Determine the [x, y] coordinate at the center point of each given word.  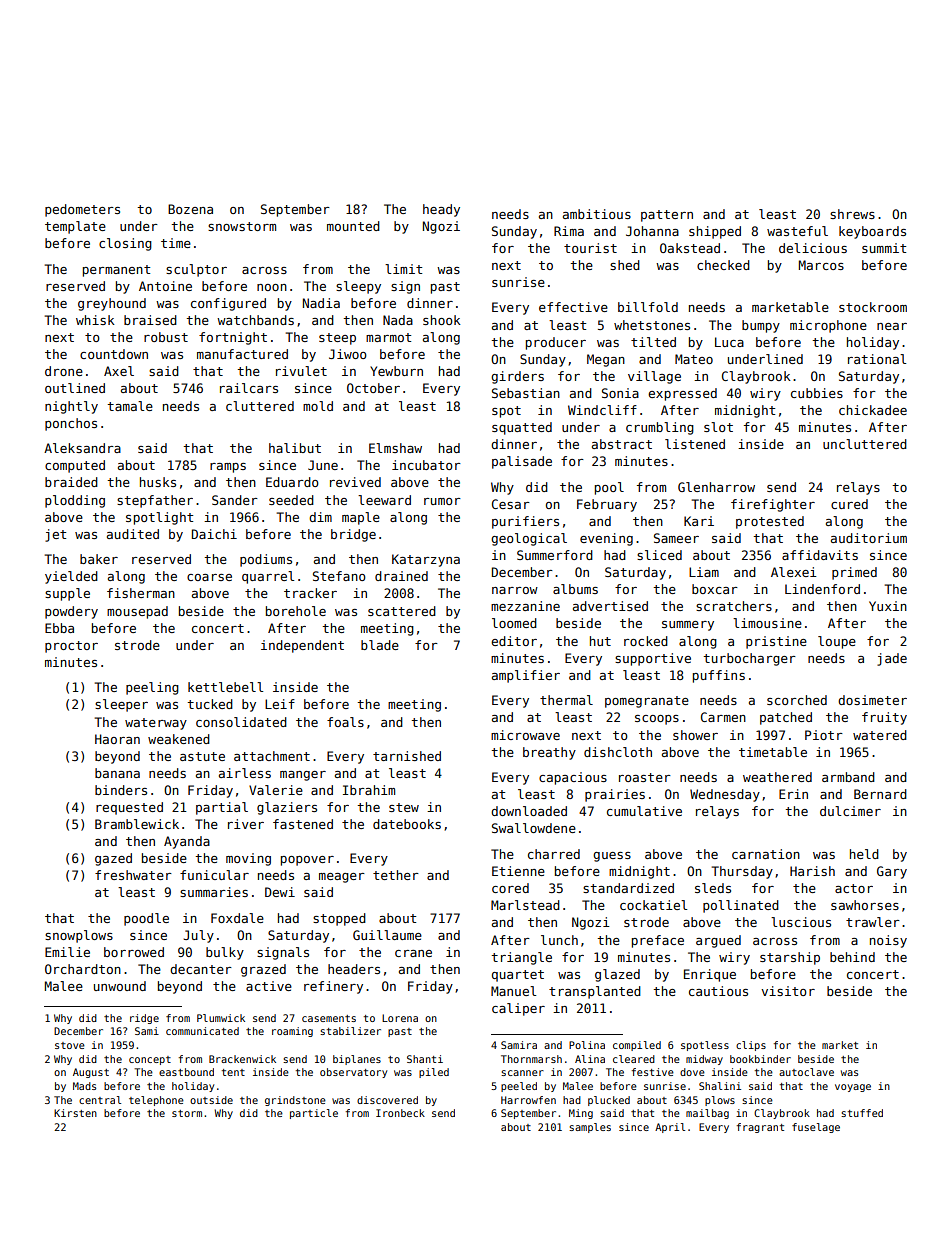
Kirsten [75, 1113]
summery [688, 626]
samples [590, 1128]
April [670, 1128]
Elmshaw [395, 448]
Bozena [190, 209]
